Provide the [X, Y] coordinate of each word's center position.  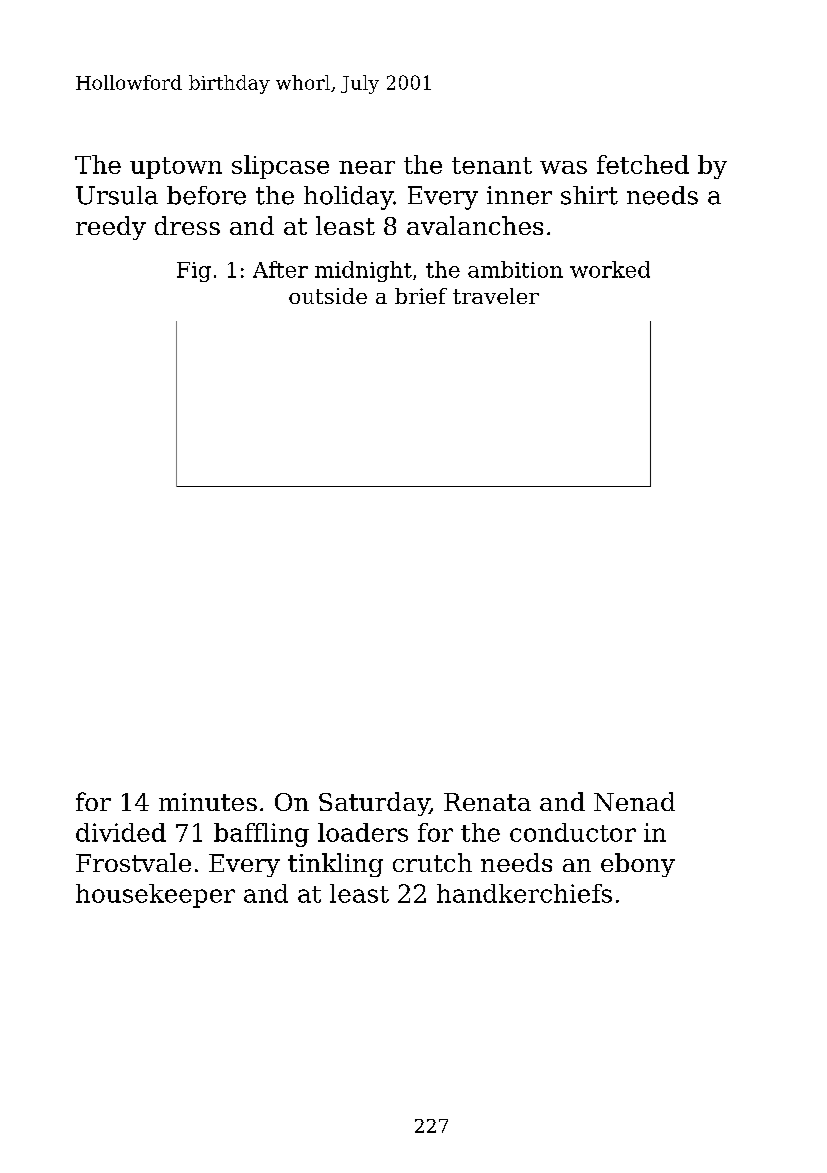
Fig [194, 272]
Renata [487, 802]
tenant [492, 165]
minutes [208, 802]
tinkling [335, 865]
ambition [515, 269]
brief [421, 296]
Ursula [117, 195]
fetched [643, 164]
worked [610, 269]
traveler [496, 296]
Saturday [374, 804]
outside [328, 296]
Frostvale [133, 862]
